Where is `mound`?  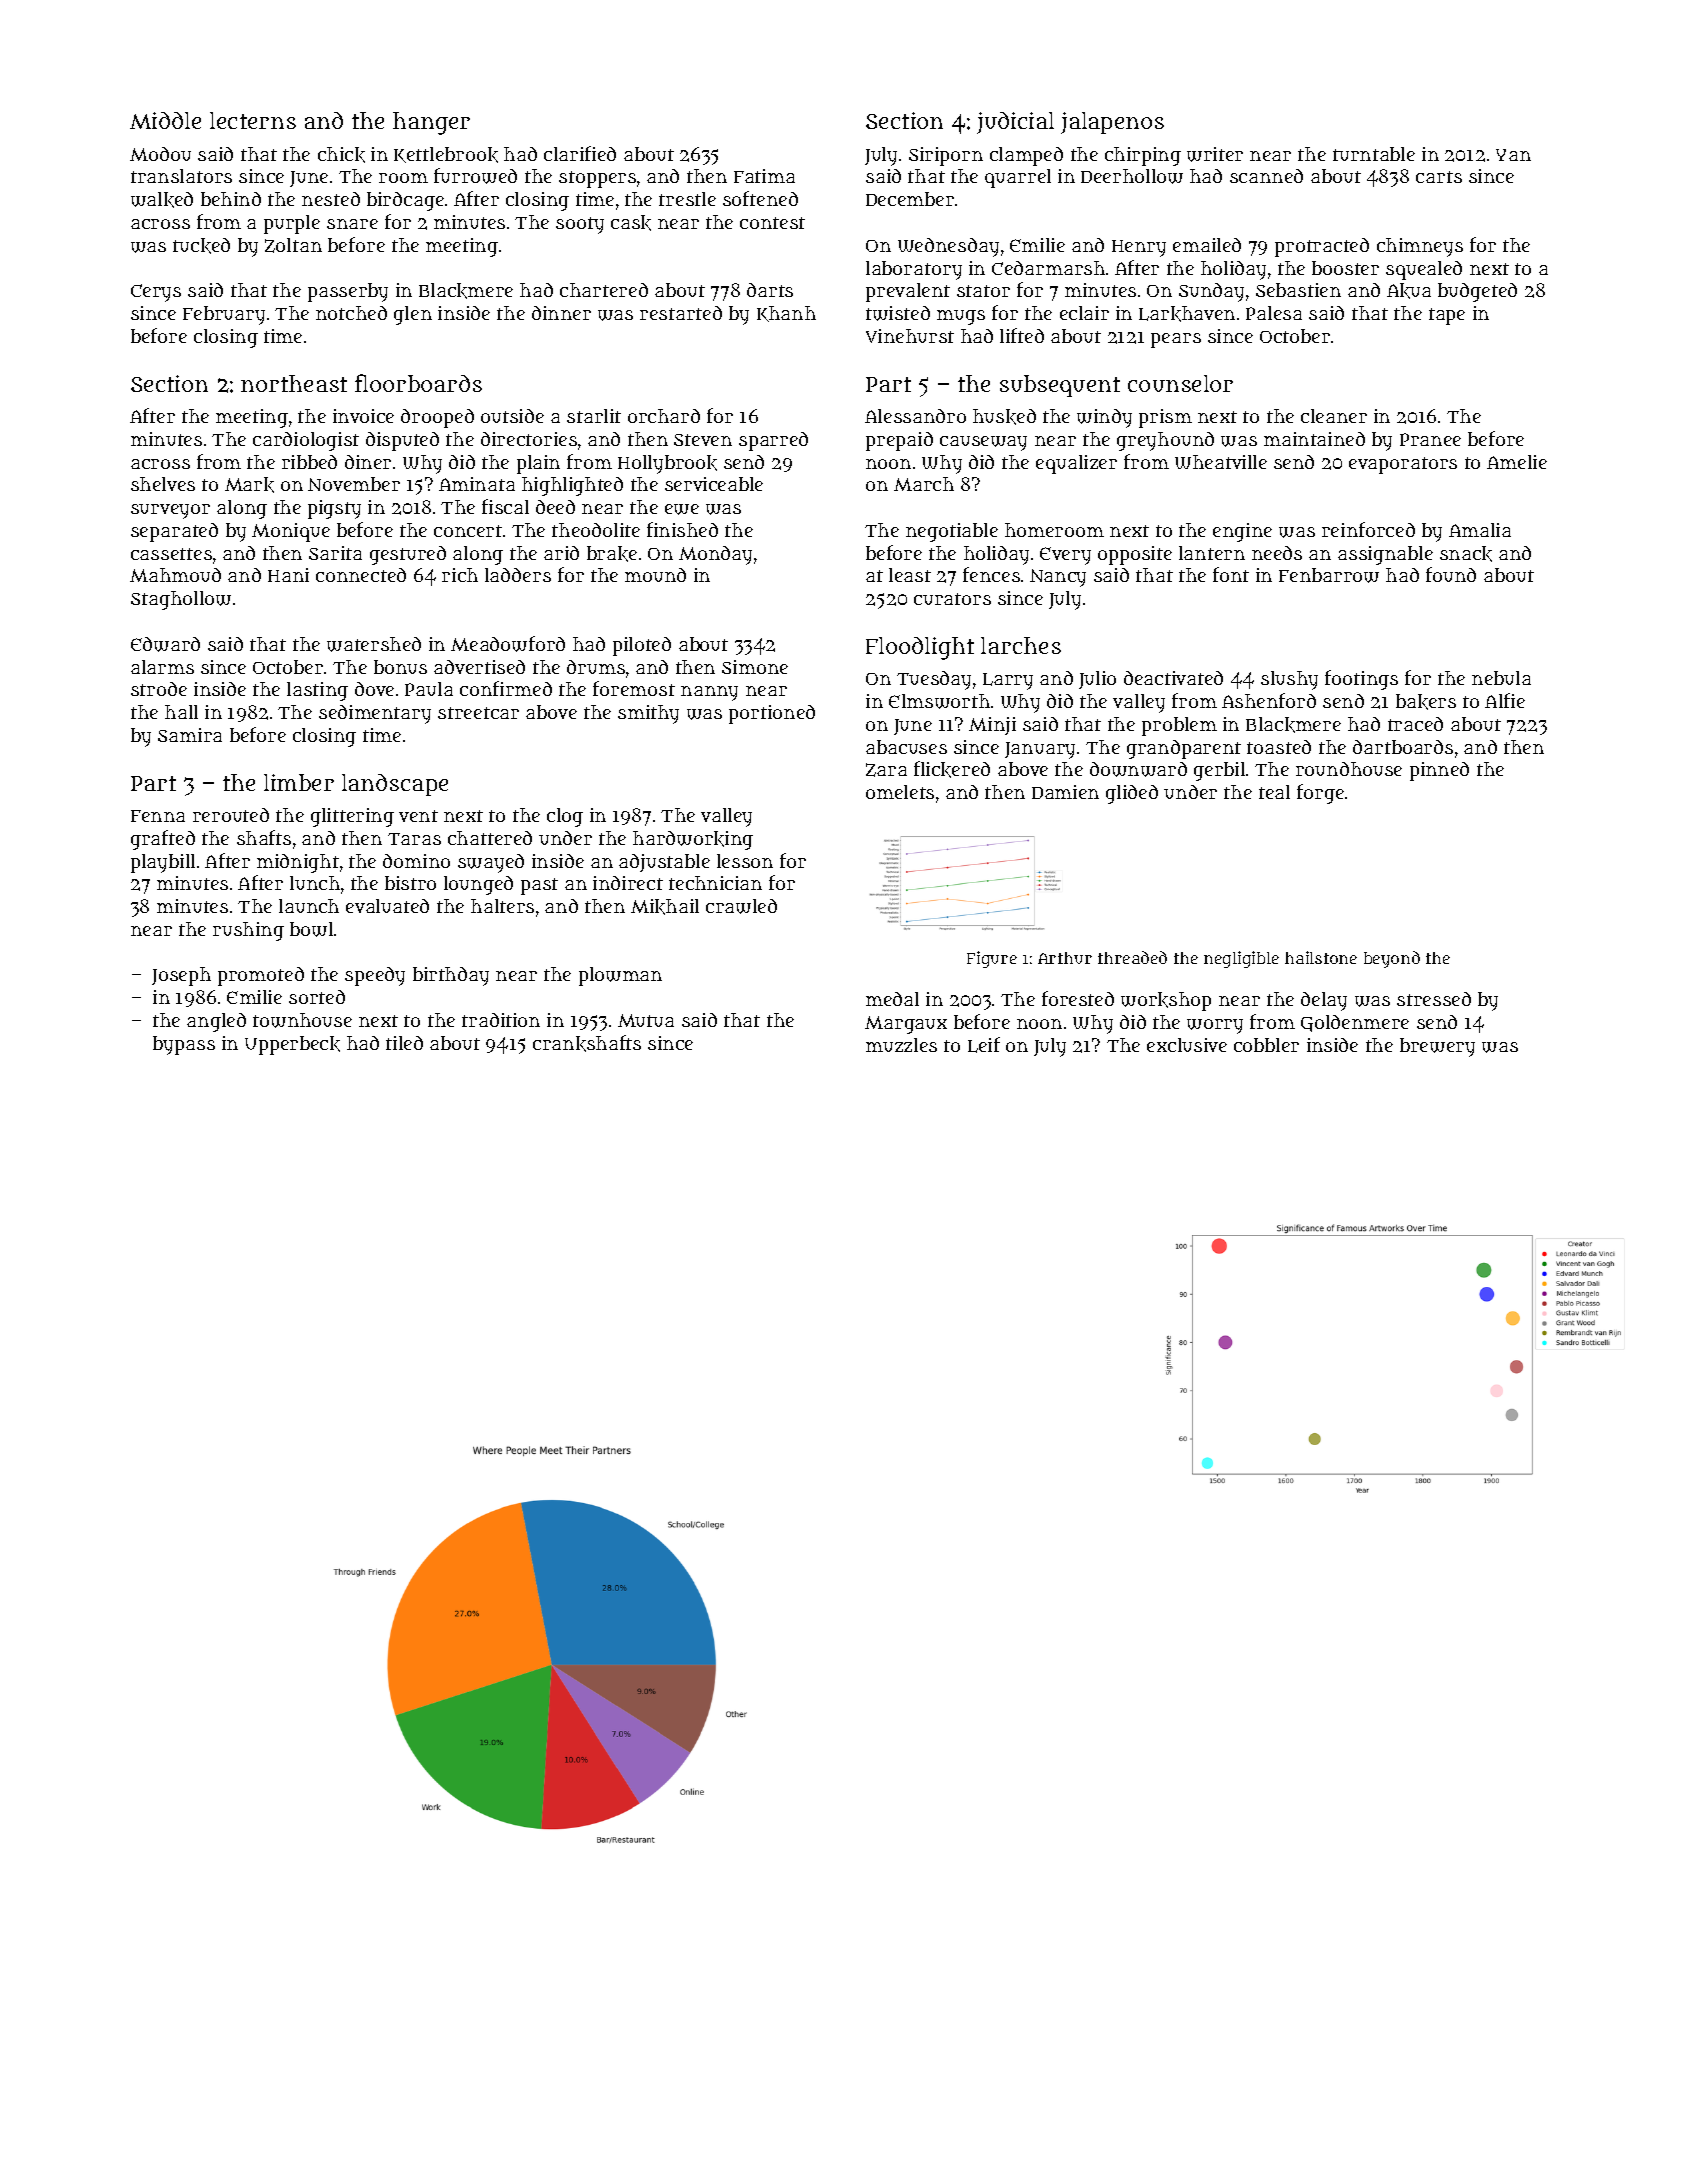
mound is located at coordinates (655, 575).
